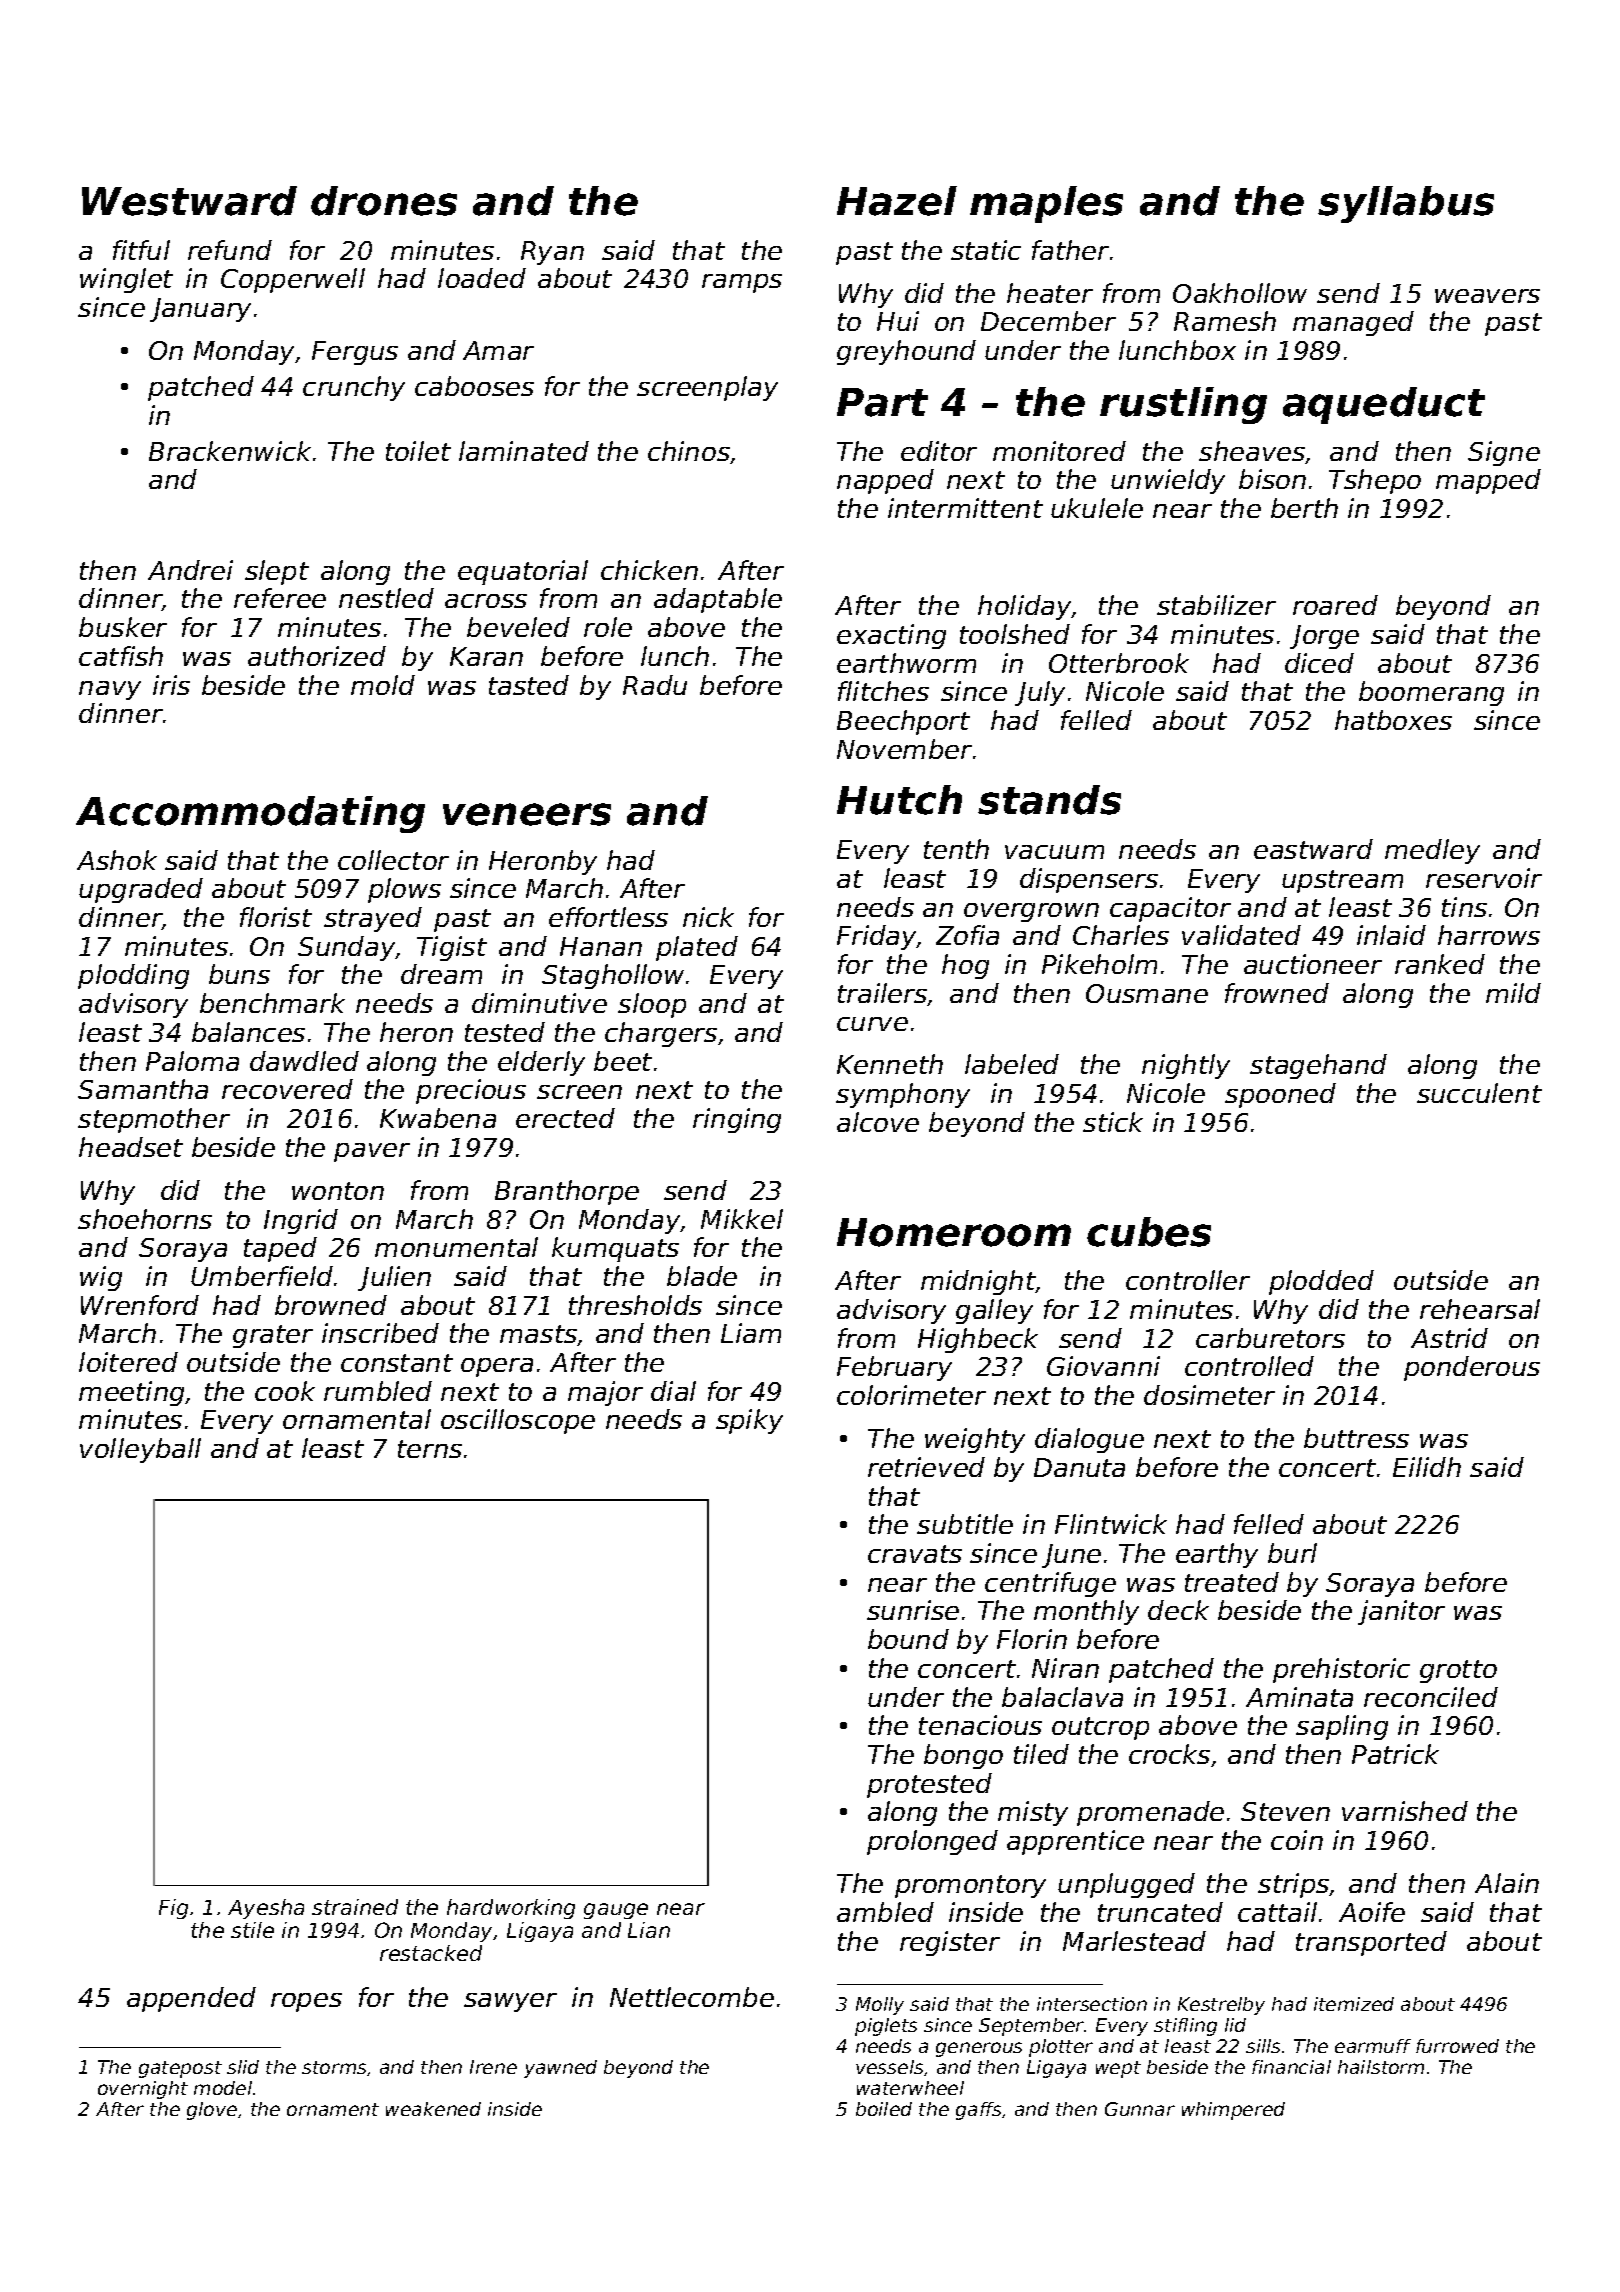 The width and height of the screenshot is (1620, 2292). I want to click on boiled, so click(884, 2109).
